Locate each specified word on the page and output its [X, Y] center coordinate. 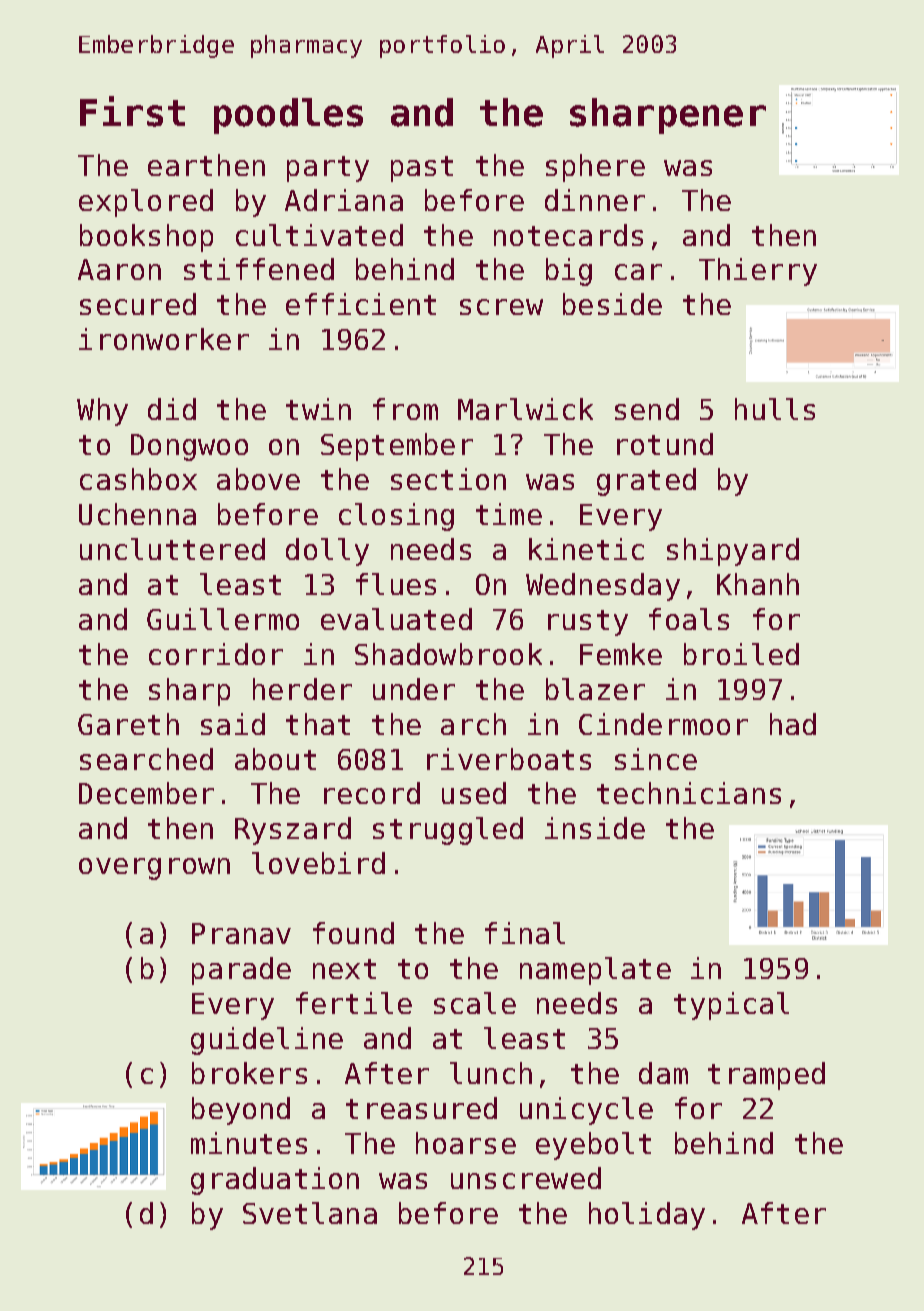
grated [646, 482]
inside [595, 828]
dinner [595, 200]
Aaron [119, 269]
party [328, 169]
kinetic [586, 549]
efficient [361, 304]
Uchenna [137, 514]
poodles [288, 116]
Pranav [241, 933]
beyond [241, 1111]
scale [475, 1003]
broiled [741, 654]
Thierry [758, 272]
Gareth [128, 724]
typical [731, 1006]
